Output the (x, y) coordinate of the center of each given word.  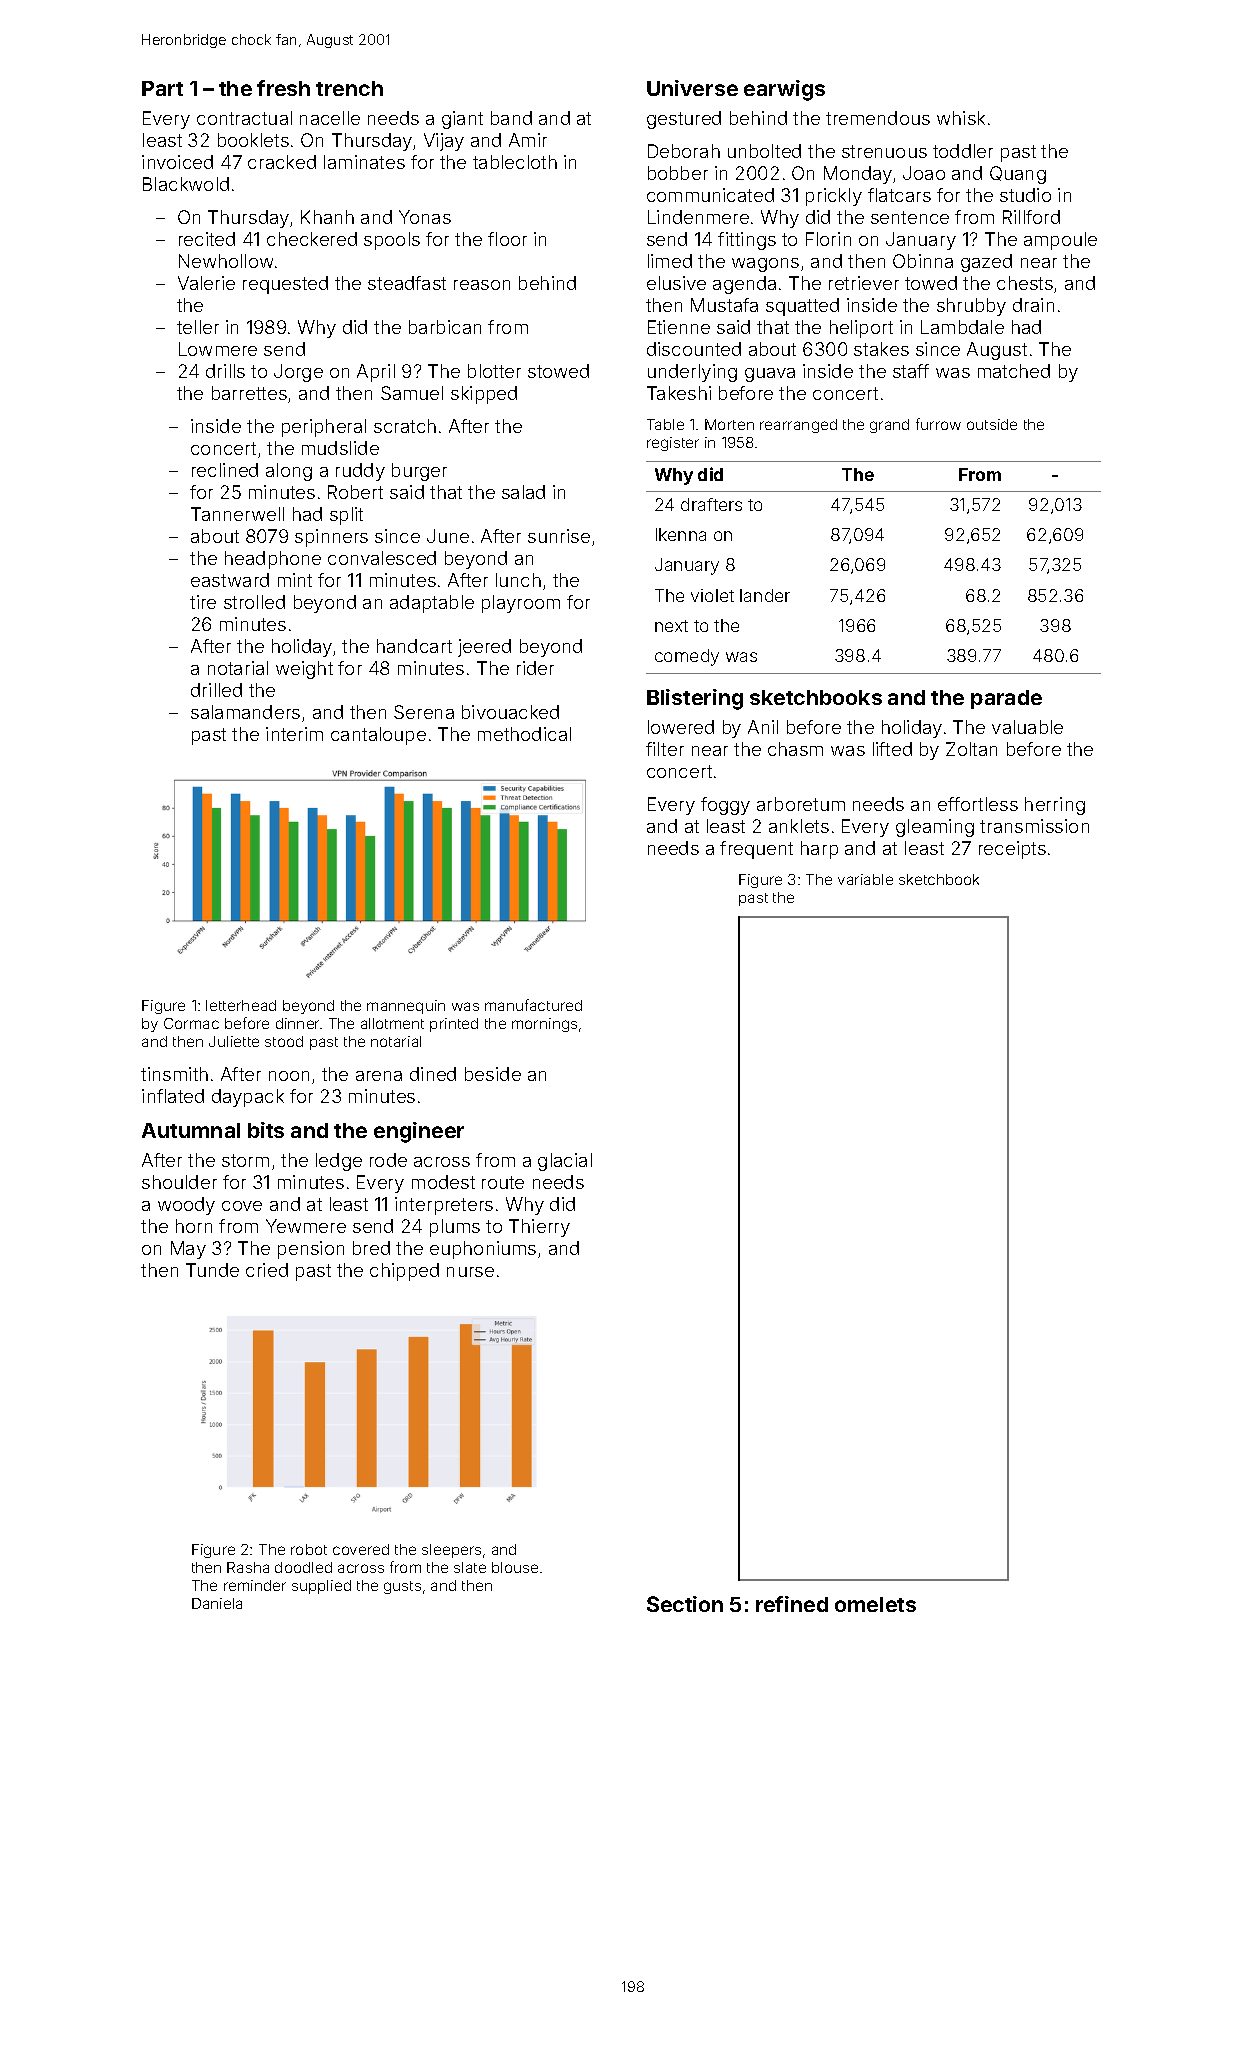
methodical (524, 734)
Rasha (248, 1567)
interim (294, 734)
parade (1006, 699)
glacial (565, 1162)
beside (493, 1074)
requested (285, 285)
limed (670, 261)
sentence (910, 217)
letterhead (241, 1005)
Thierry (539, 1228)
